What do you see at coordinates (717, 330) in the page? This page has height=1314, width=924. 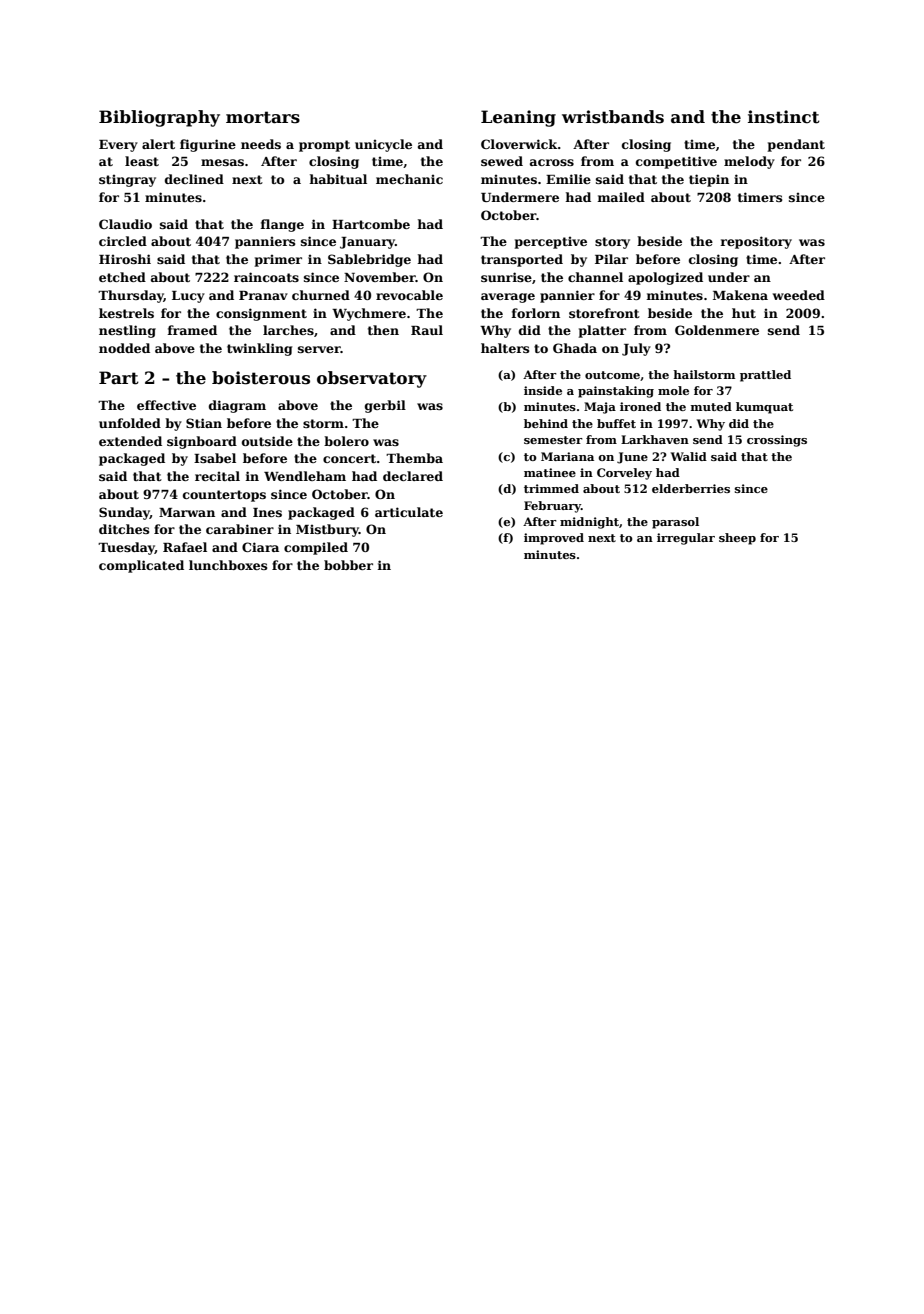 I see `Goldenmere` at bounding box center [717, 330].
